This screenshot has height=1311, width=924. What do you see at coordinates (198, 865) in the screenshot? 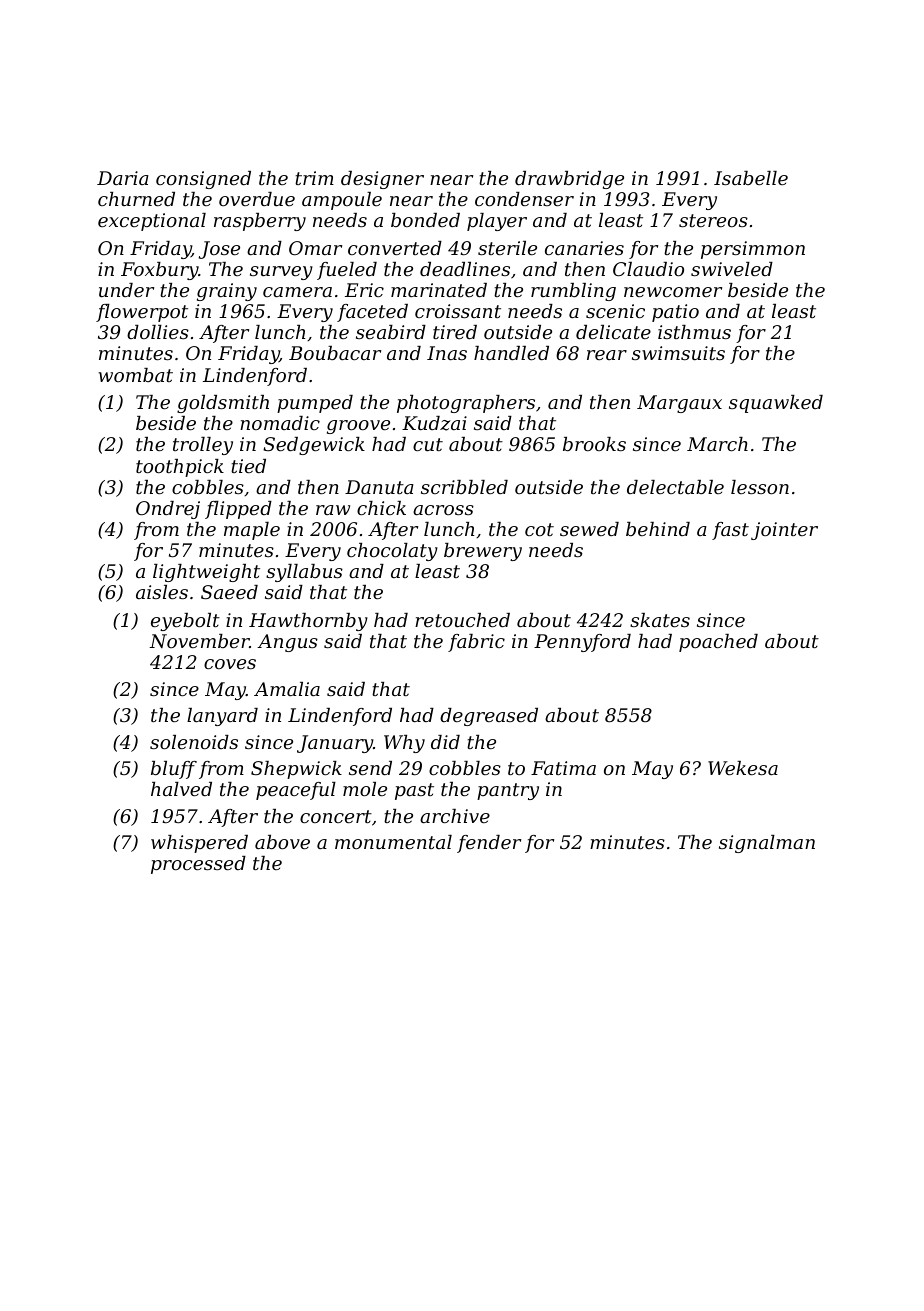
I see `processed` at bounding box center [198, 865].
